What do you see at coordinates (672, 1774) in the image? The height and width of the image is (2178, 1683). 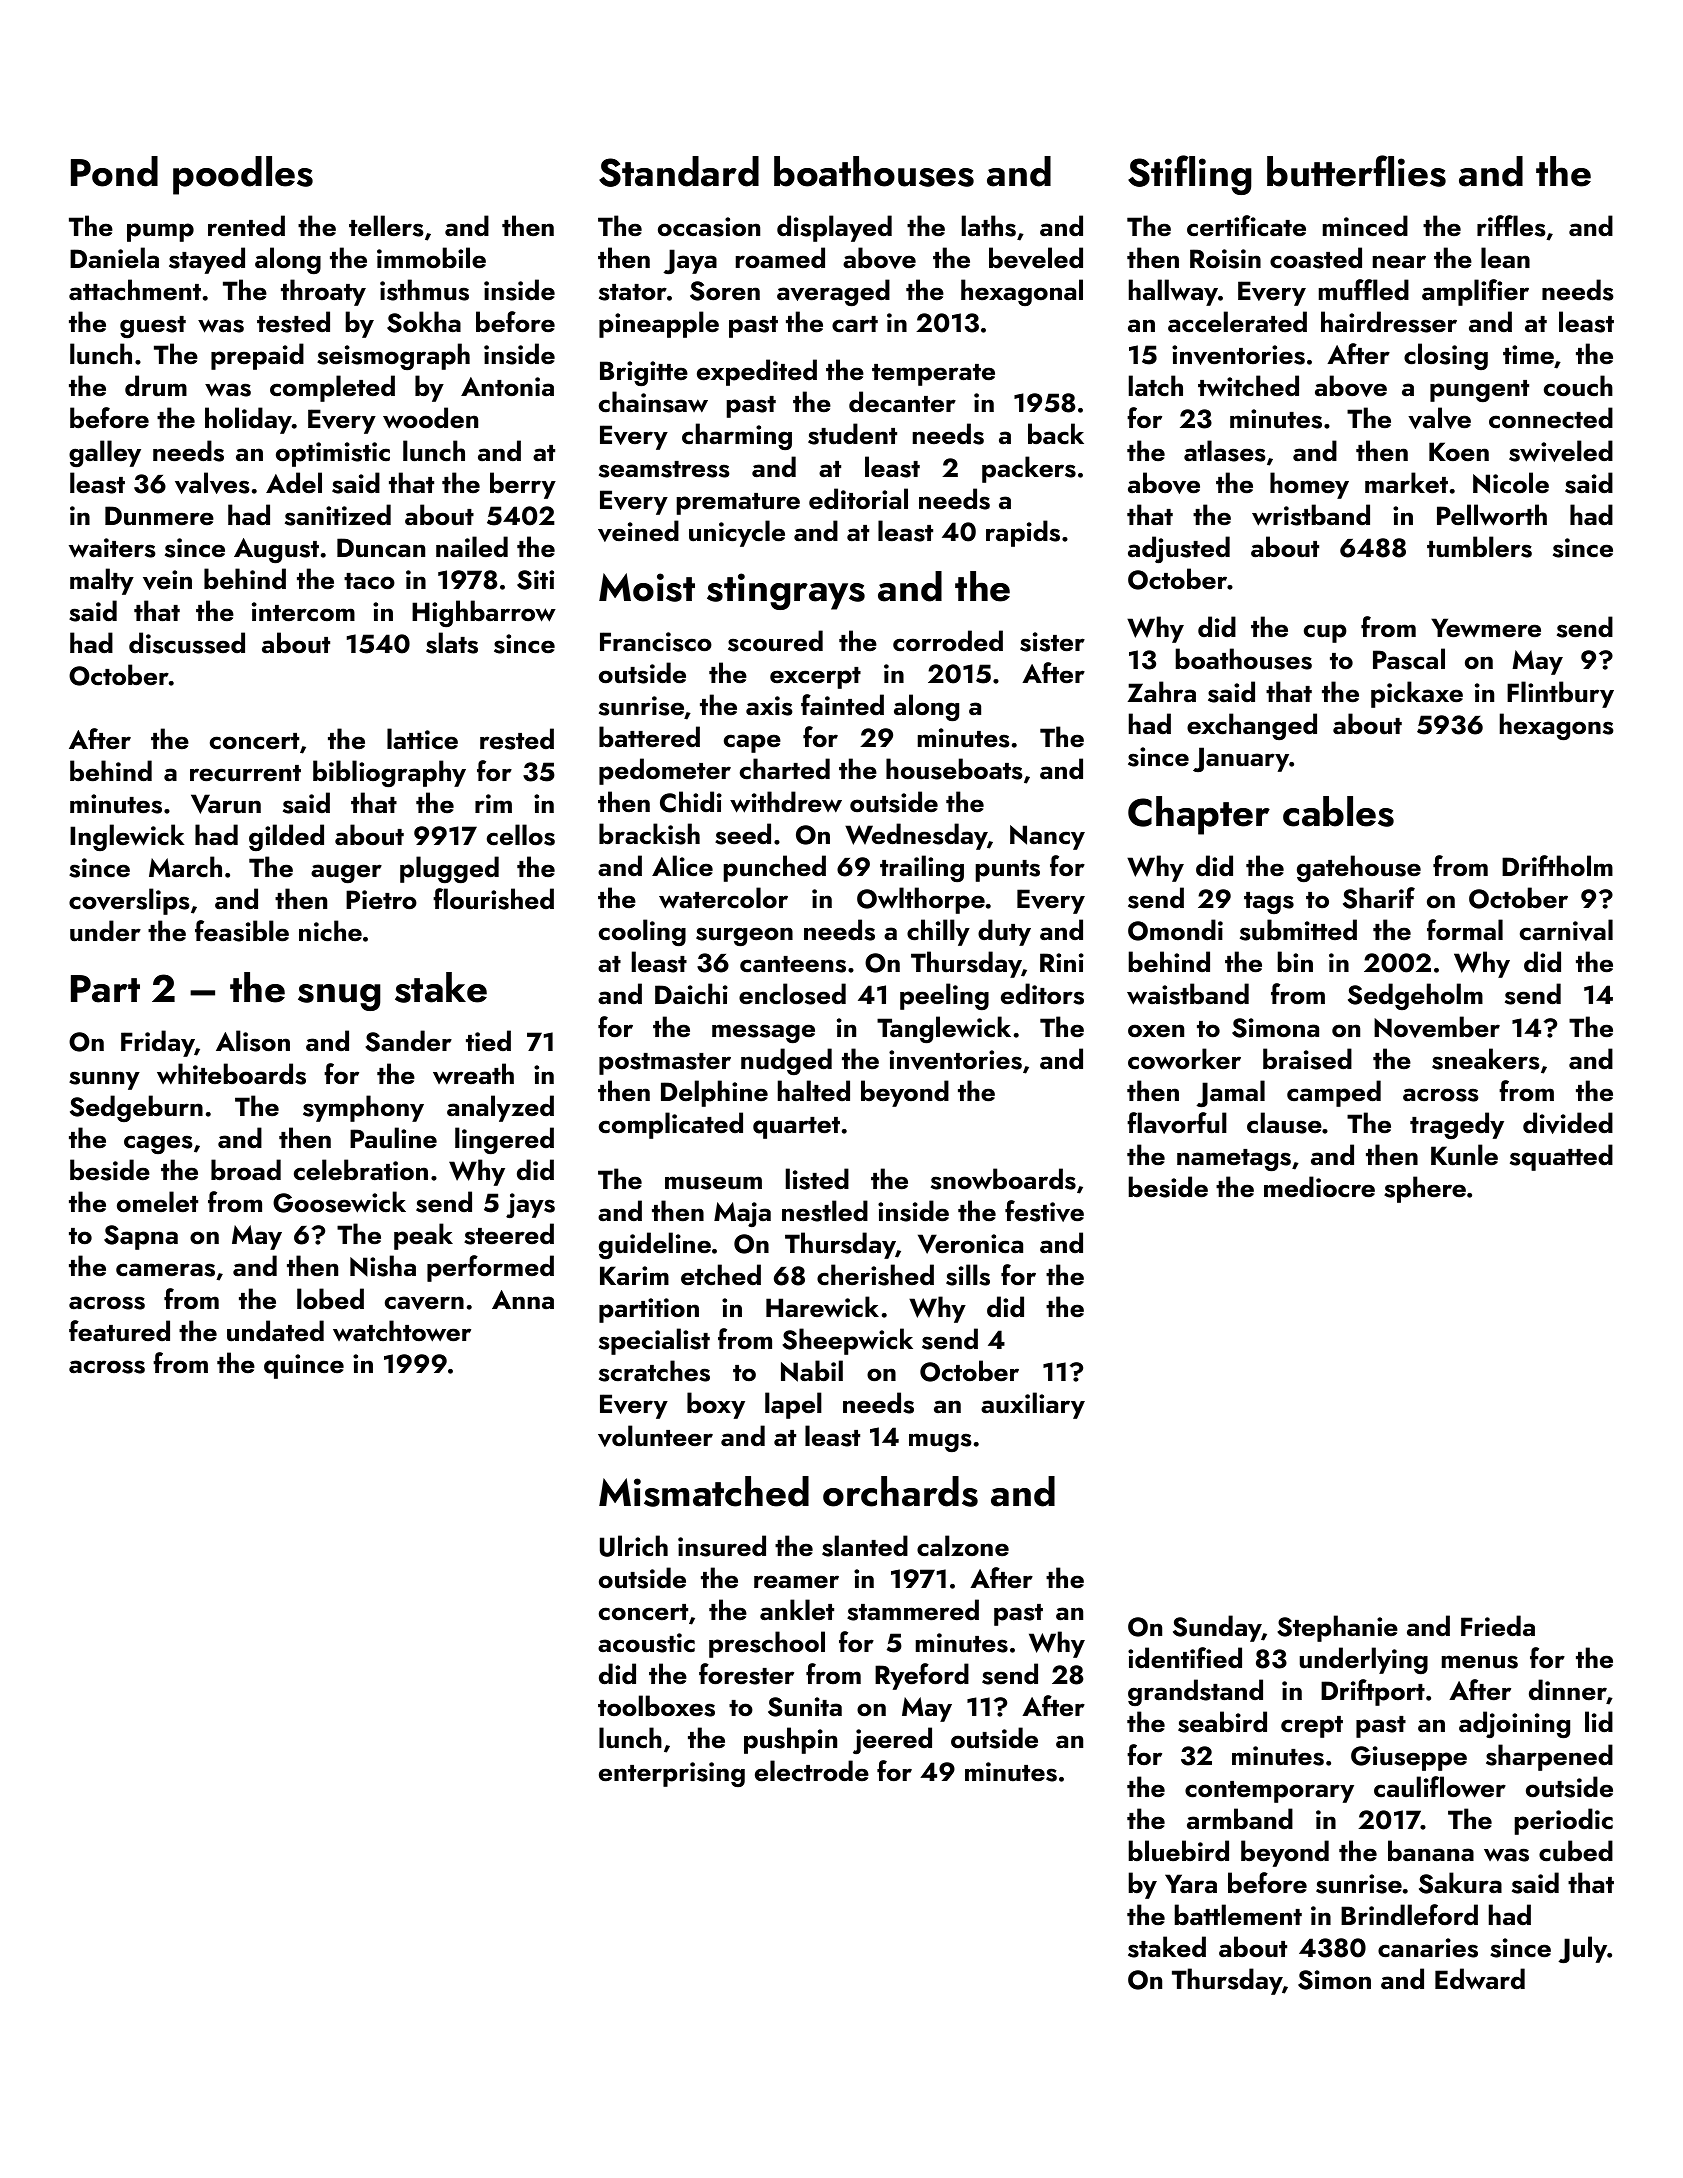 I see `enterprising` at bounding box center [672, 1774].
